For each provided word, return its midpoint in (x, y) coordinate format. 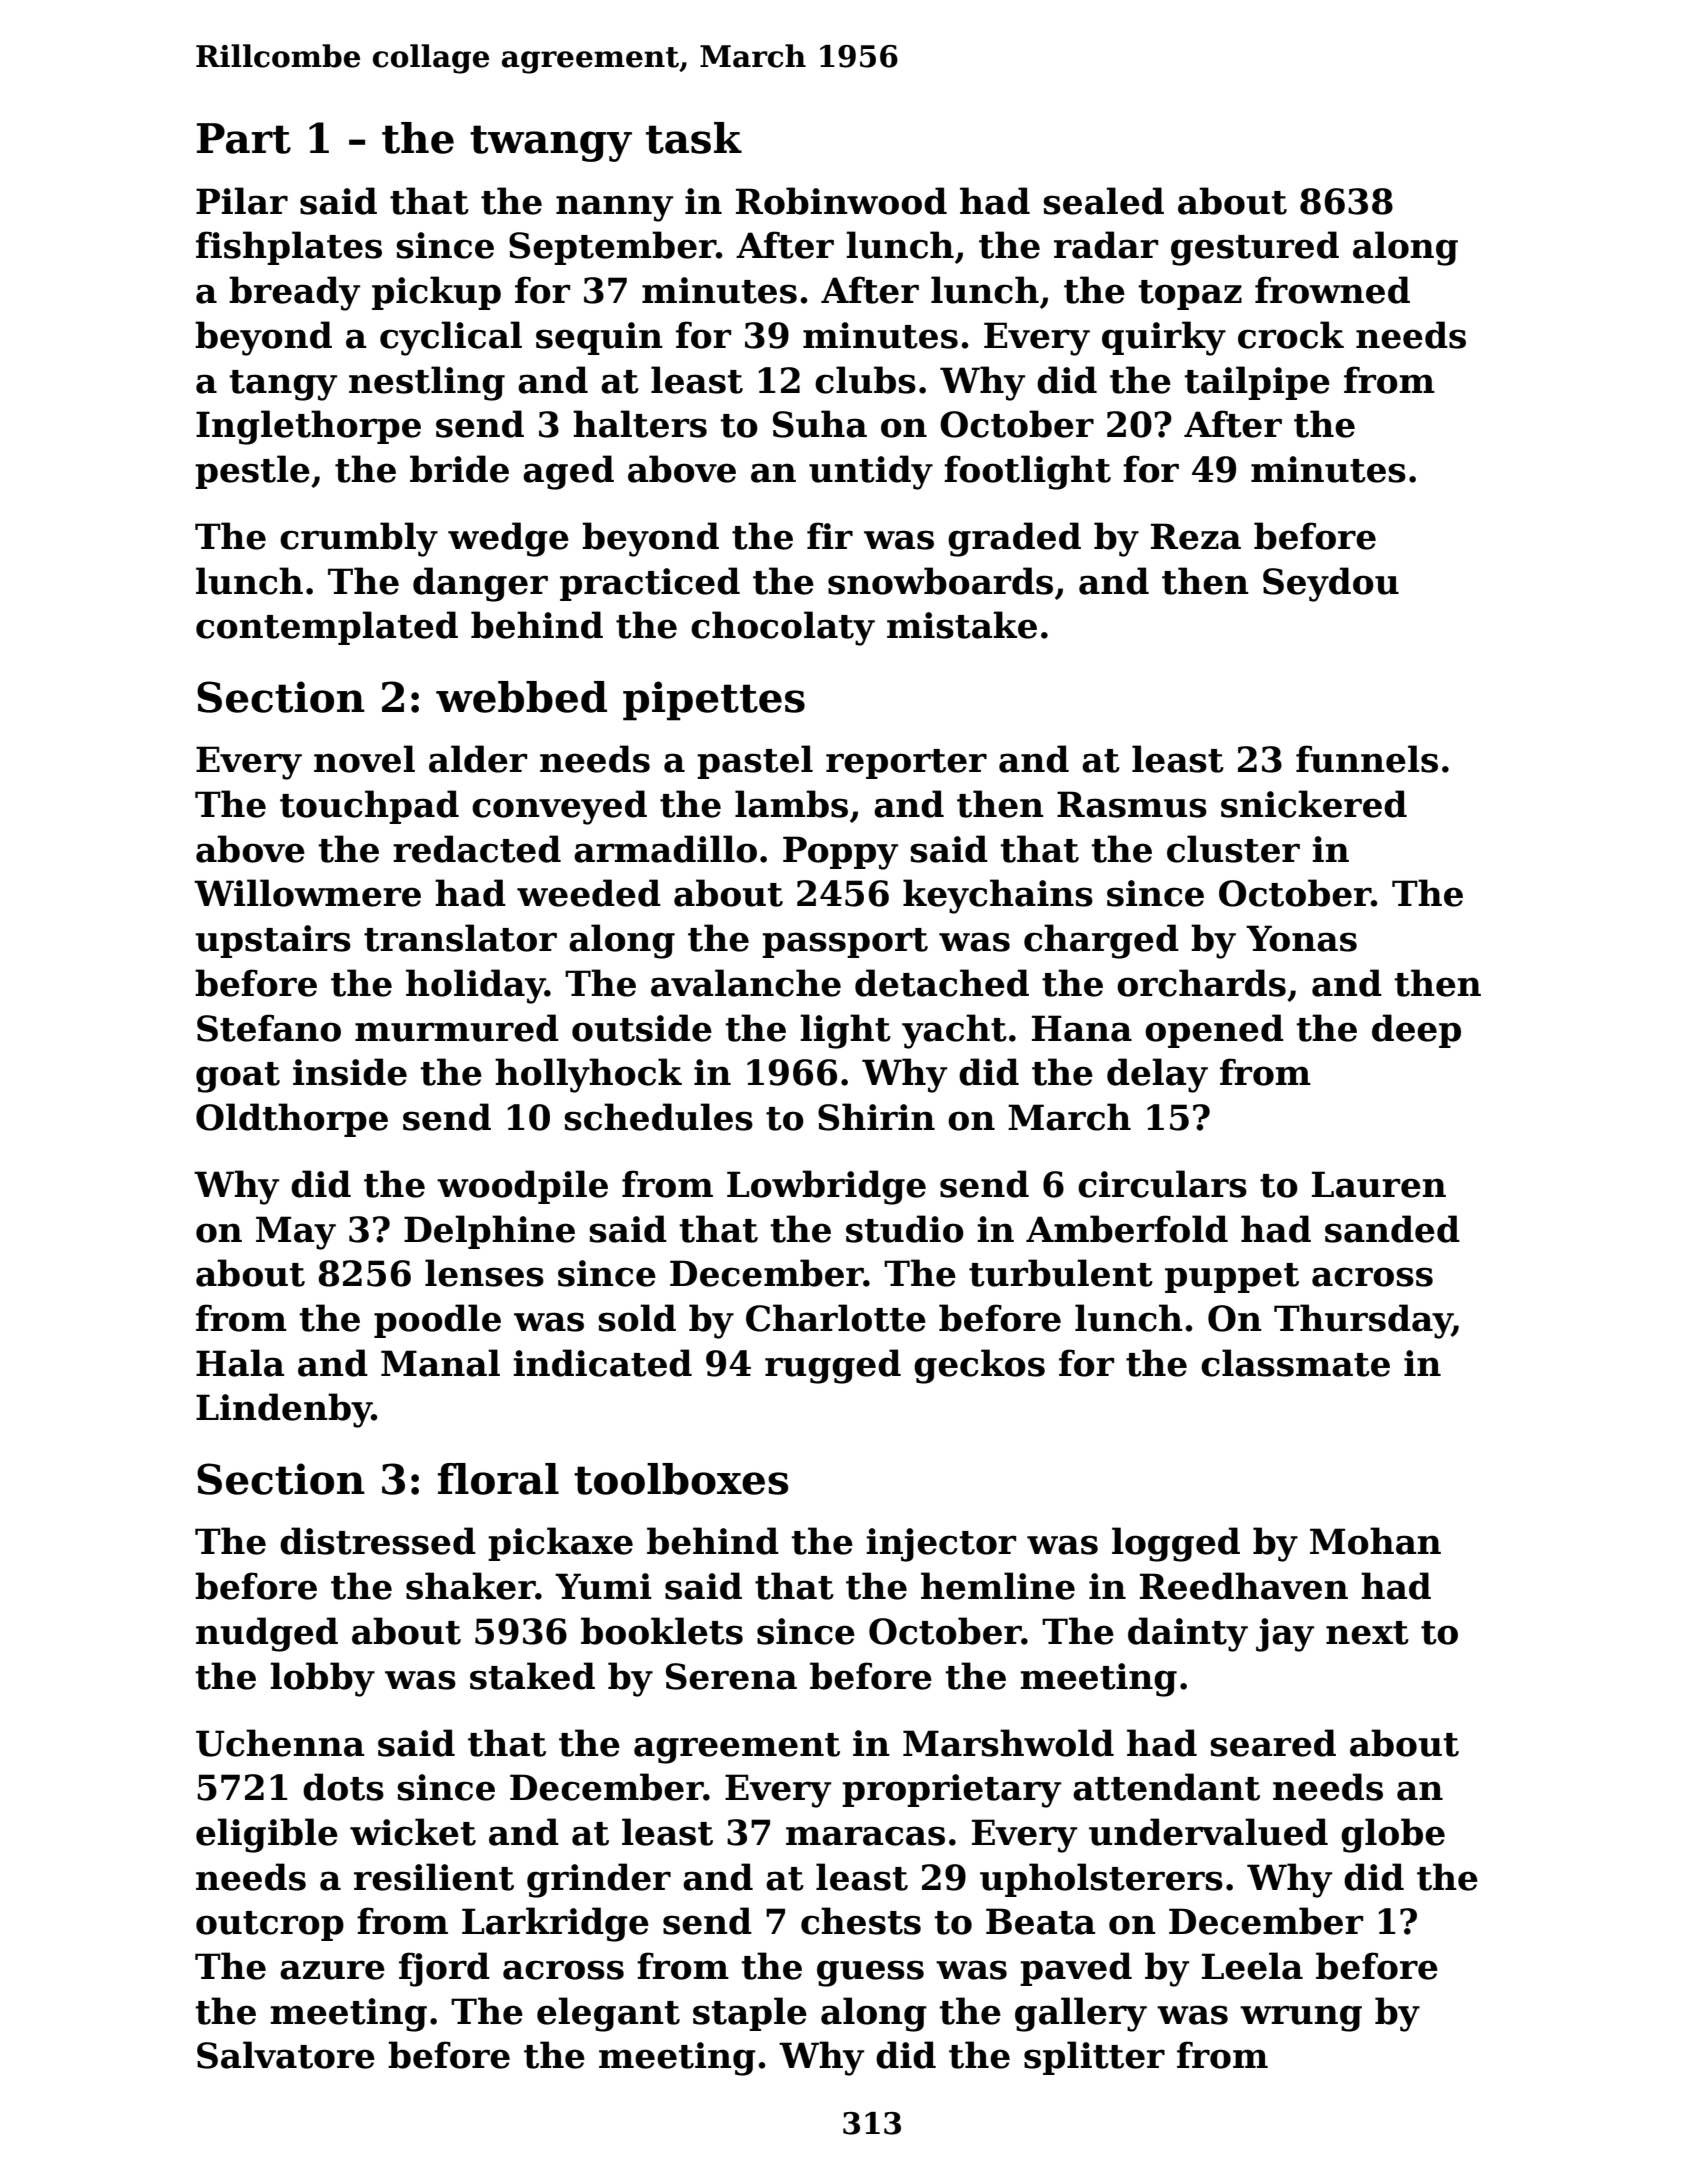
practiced (650, 584)
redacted (477, 849)
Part (244, 138)
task (694, 138)
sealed (1103, 201)
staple (750, 2014)
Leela (1252, 1966)
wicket (413, 1832)
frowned (1332, 290)
